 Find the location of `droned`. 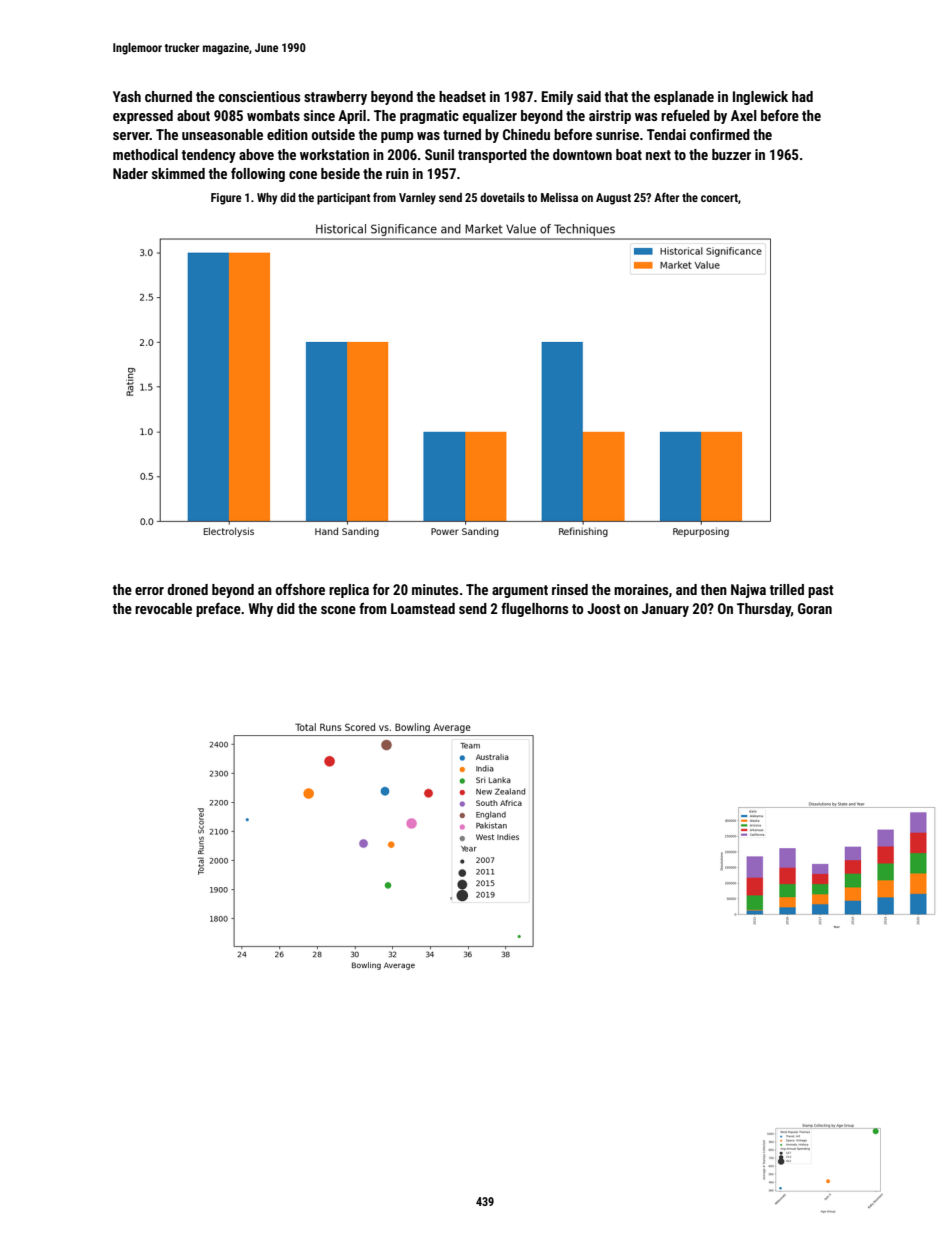

droned is located at coordinates (187, 589).
